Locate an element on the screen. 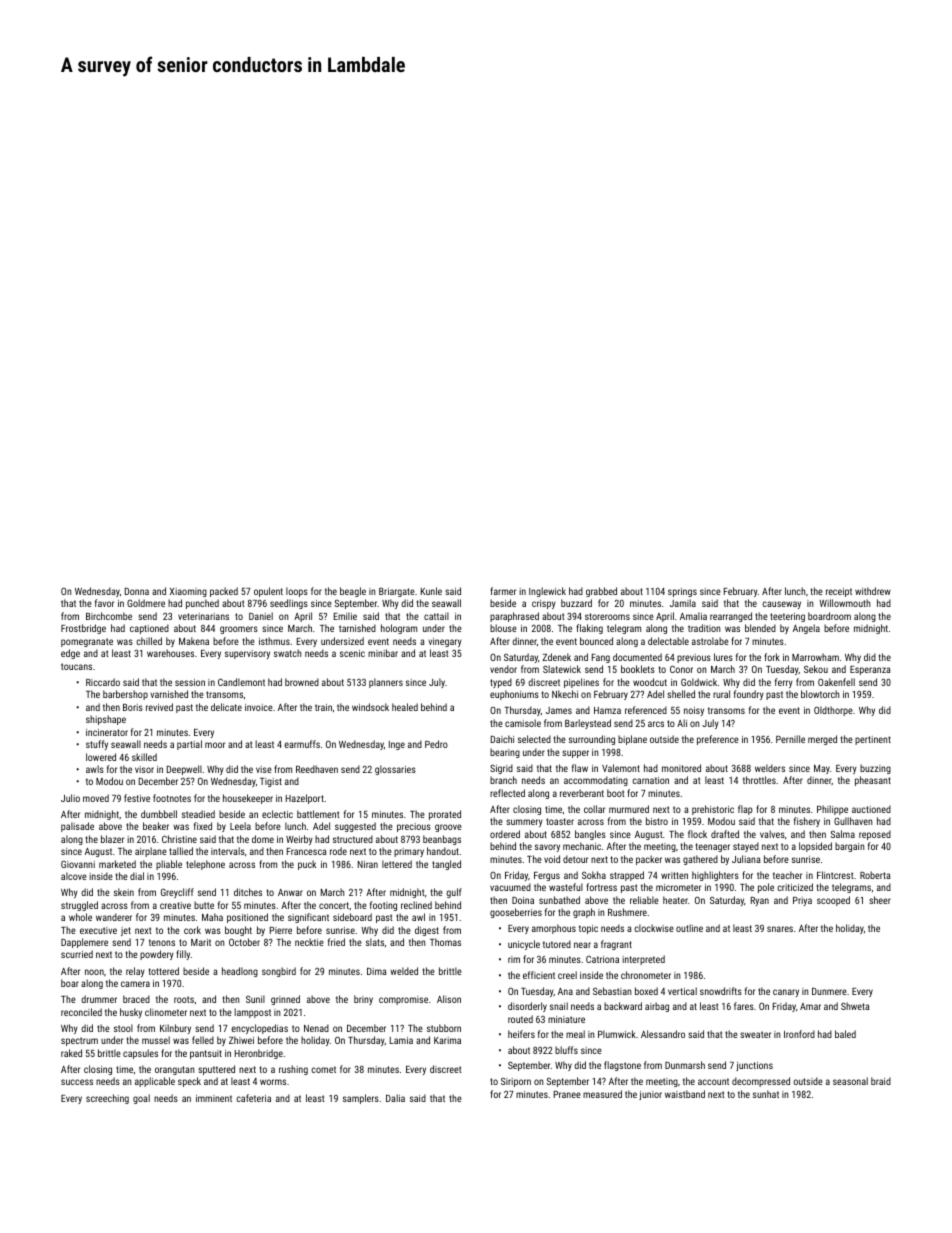  arcs is located at coordinates (656, 724).
